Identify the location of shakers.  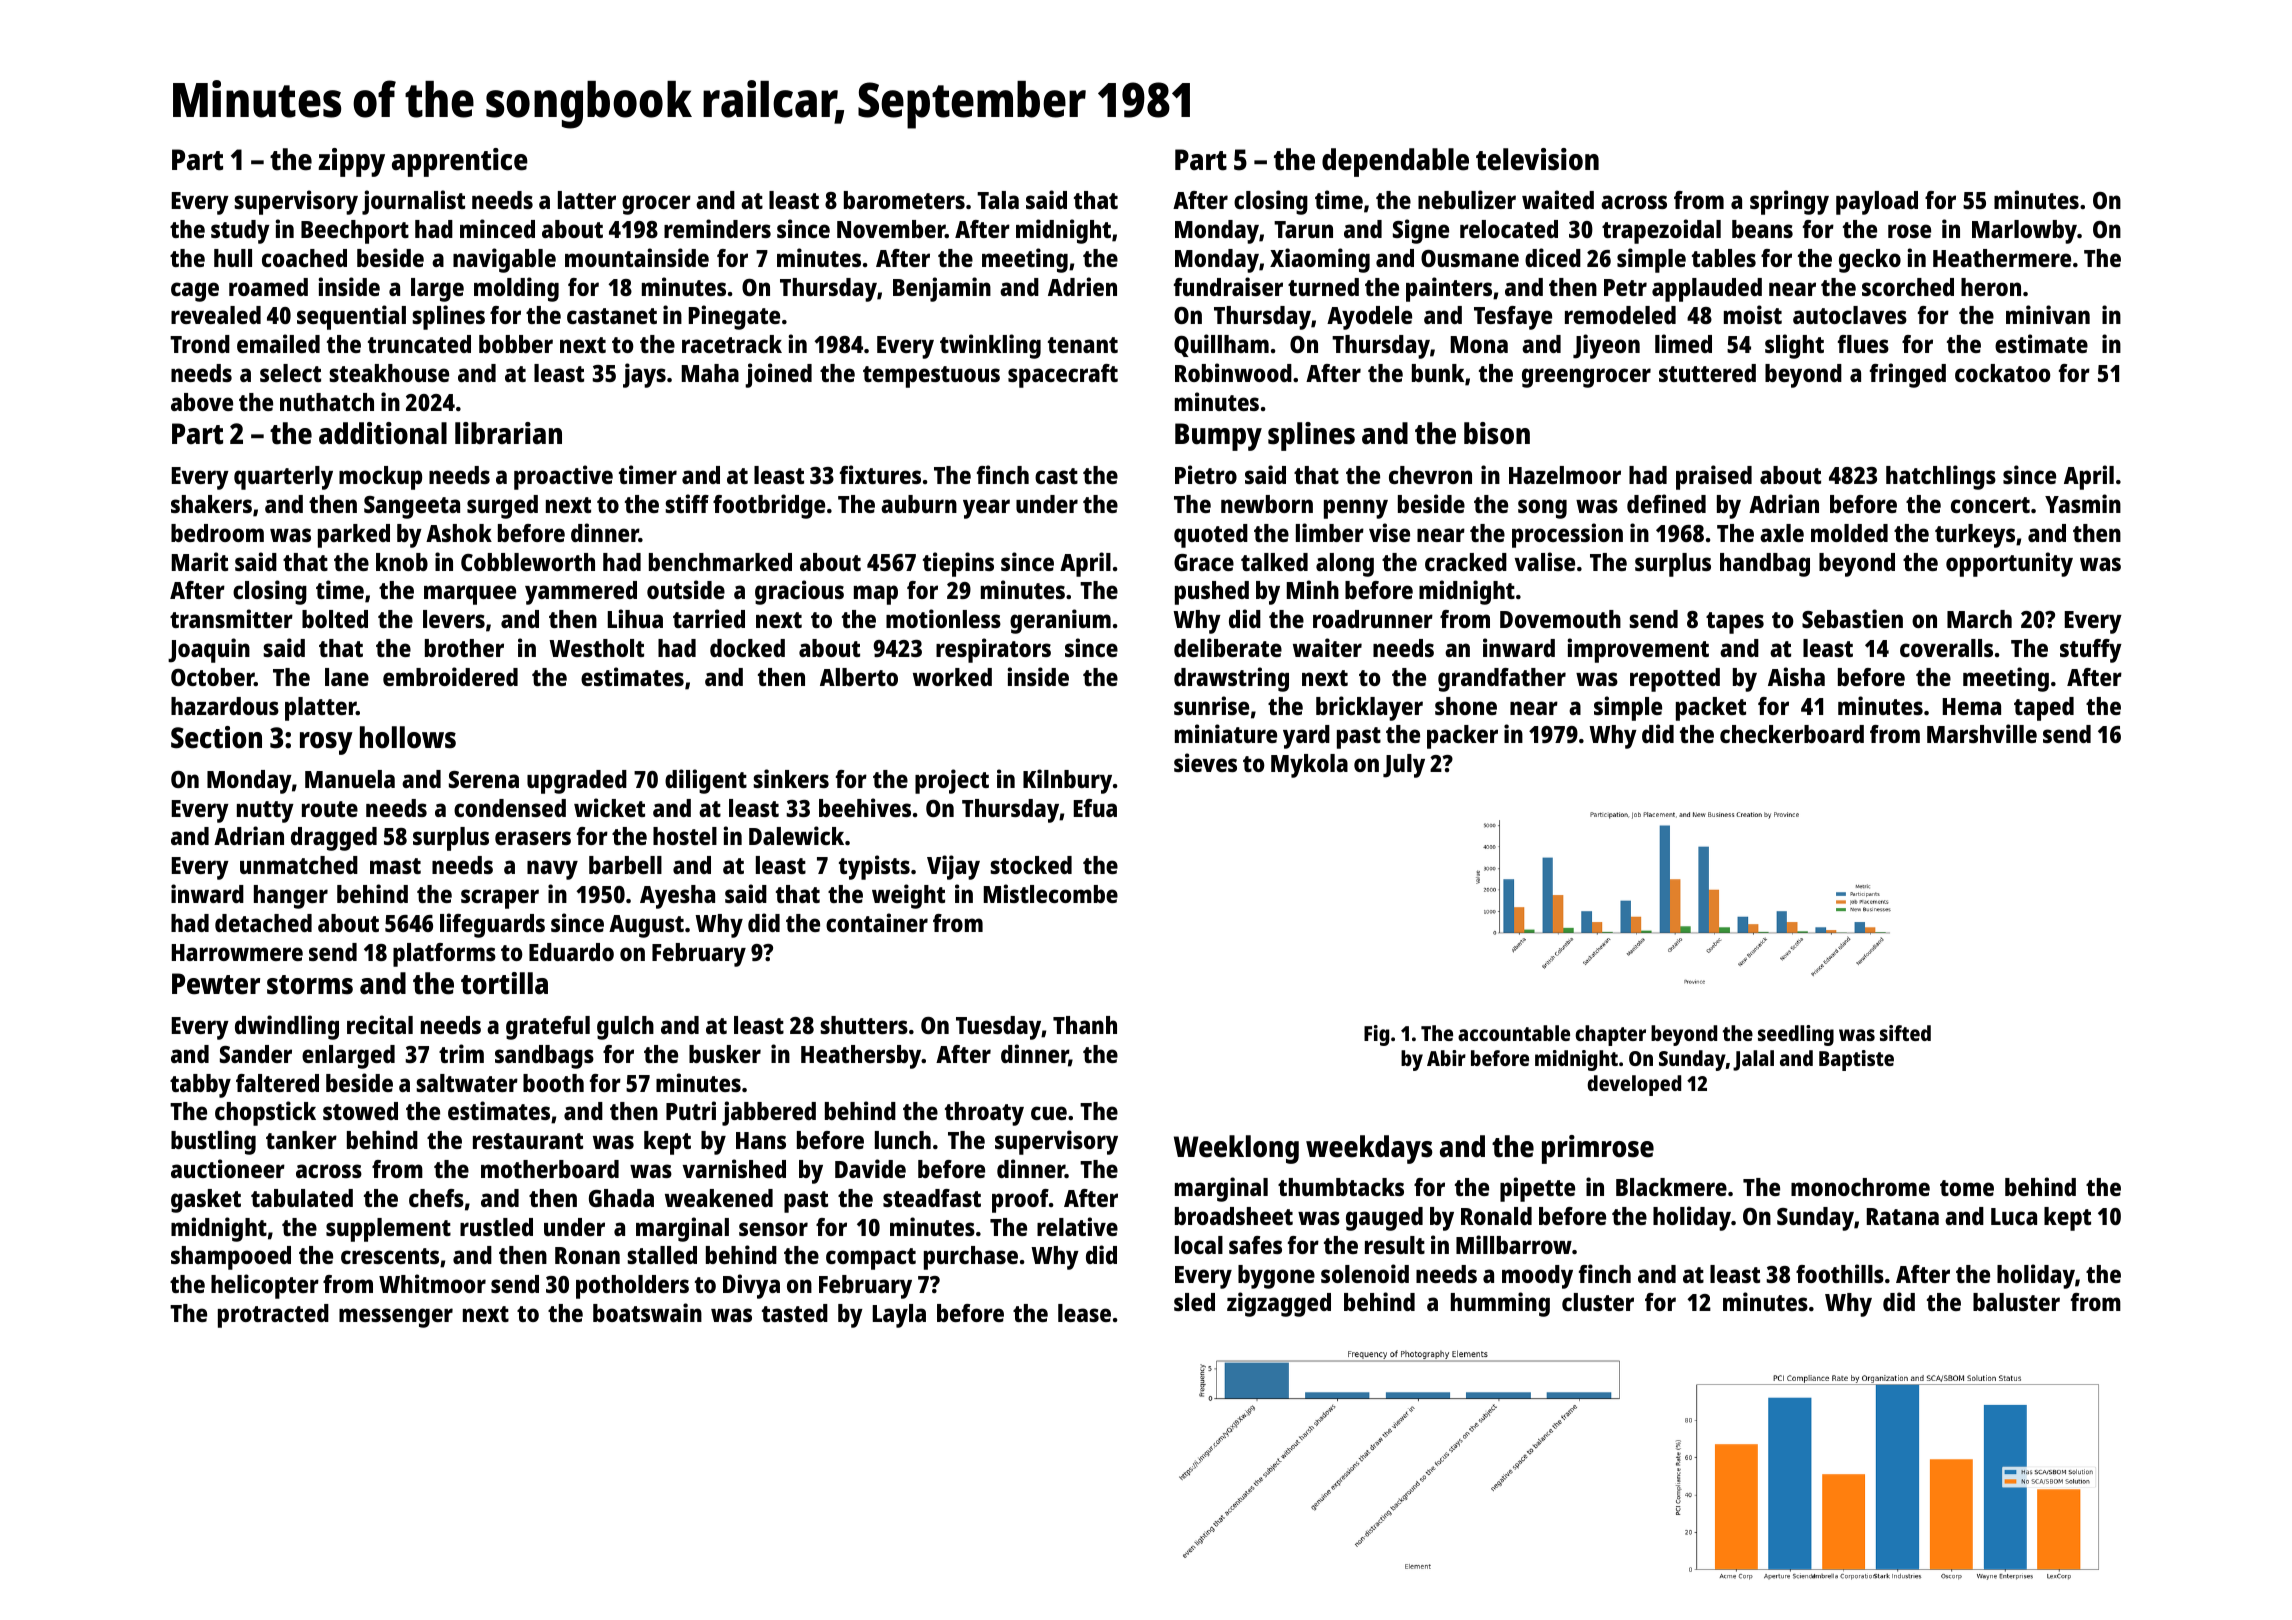
(211, 504).
